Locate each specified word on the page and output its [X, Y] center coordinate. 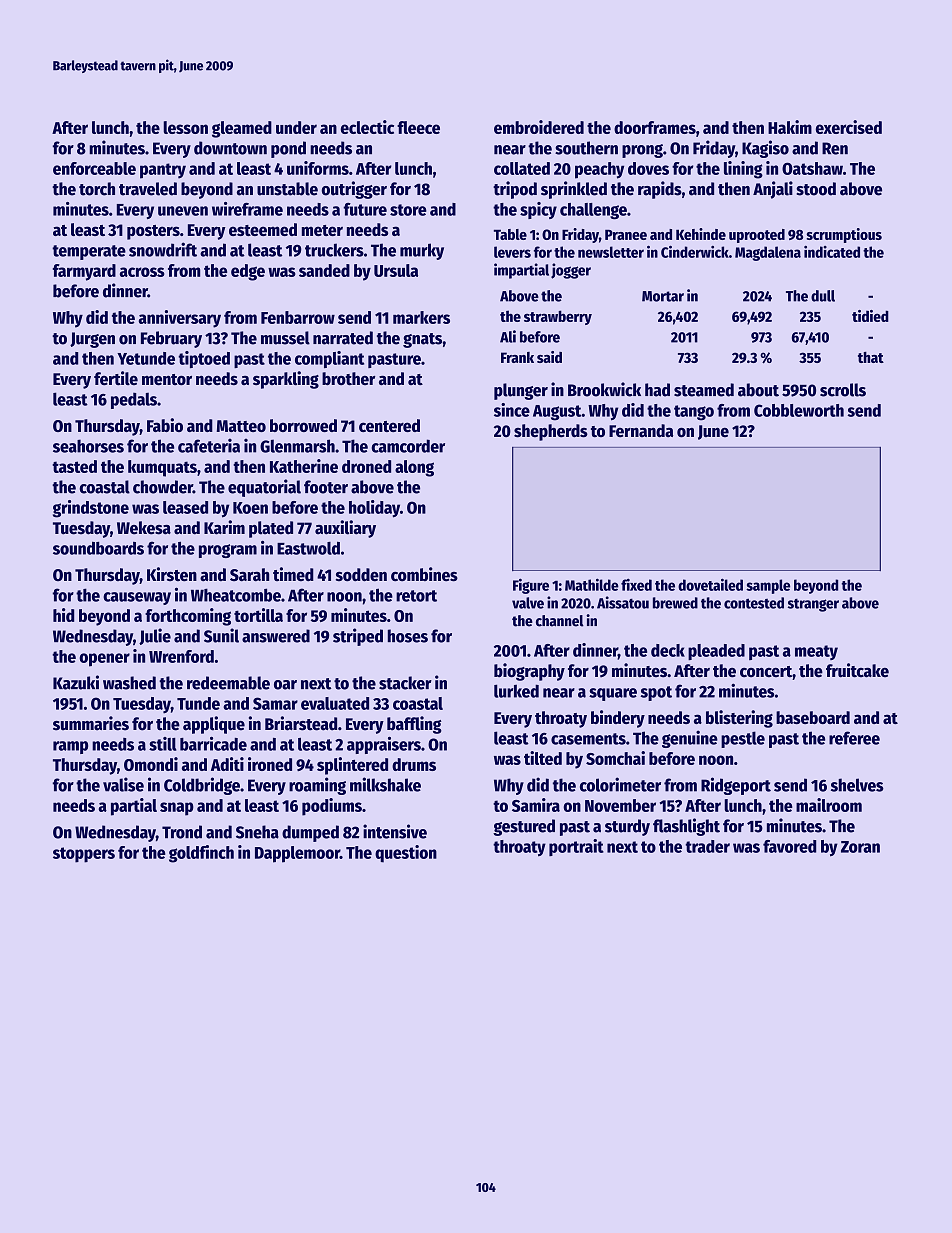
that [871, 357]
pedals [134, 401]
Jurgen [92, 340]
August [557, 413]
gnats [422, 340]
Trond [182, 832]
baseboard [813, 717]
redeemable [228, 683]
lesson [185, 127]
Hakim [790, 127]
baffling [414, 725]
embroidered [539, 127]
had [657, 390]
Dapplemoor [297, 854]
